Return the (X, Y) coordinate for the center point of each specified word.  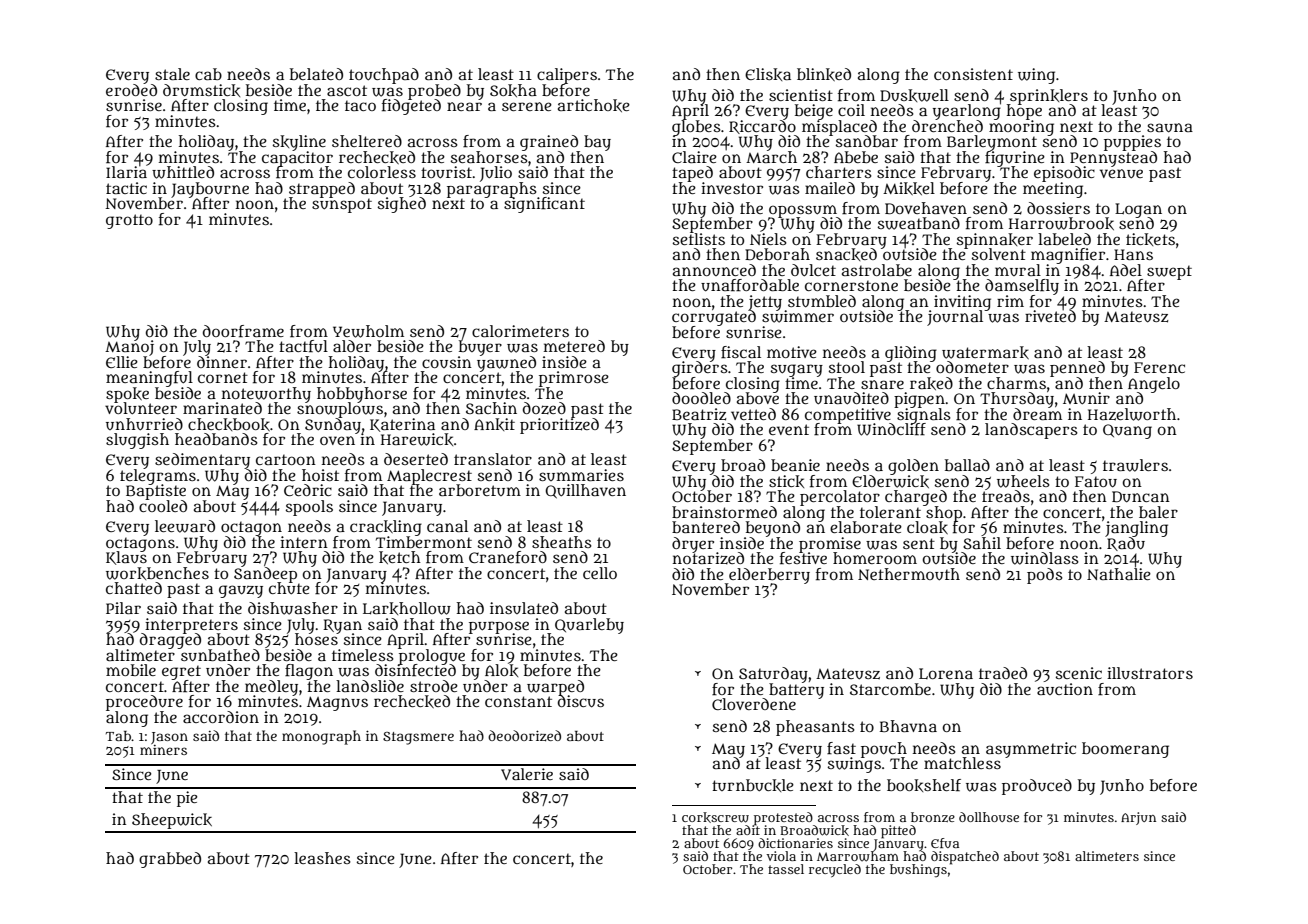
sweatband (919, 223)
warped (555, 687)
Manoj (129, 348)
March (771, 157)
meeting (1053, 190)
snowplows (340, 410)
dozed (544, 408)
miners (163, 750)
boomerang (1125, 750)
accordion (221, 717)
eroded (131, 90)
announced (714, 270)
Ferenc (1159, 367)
